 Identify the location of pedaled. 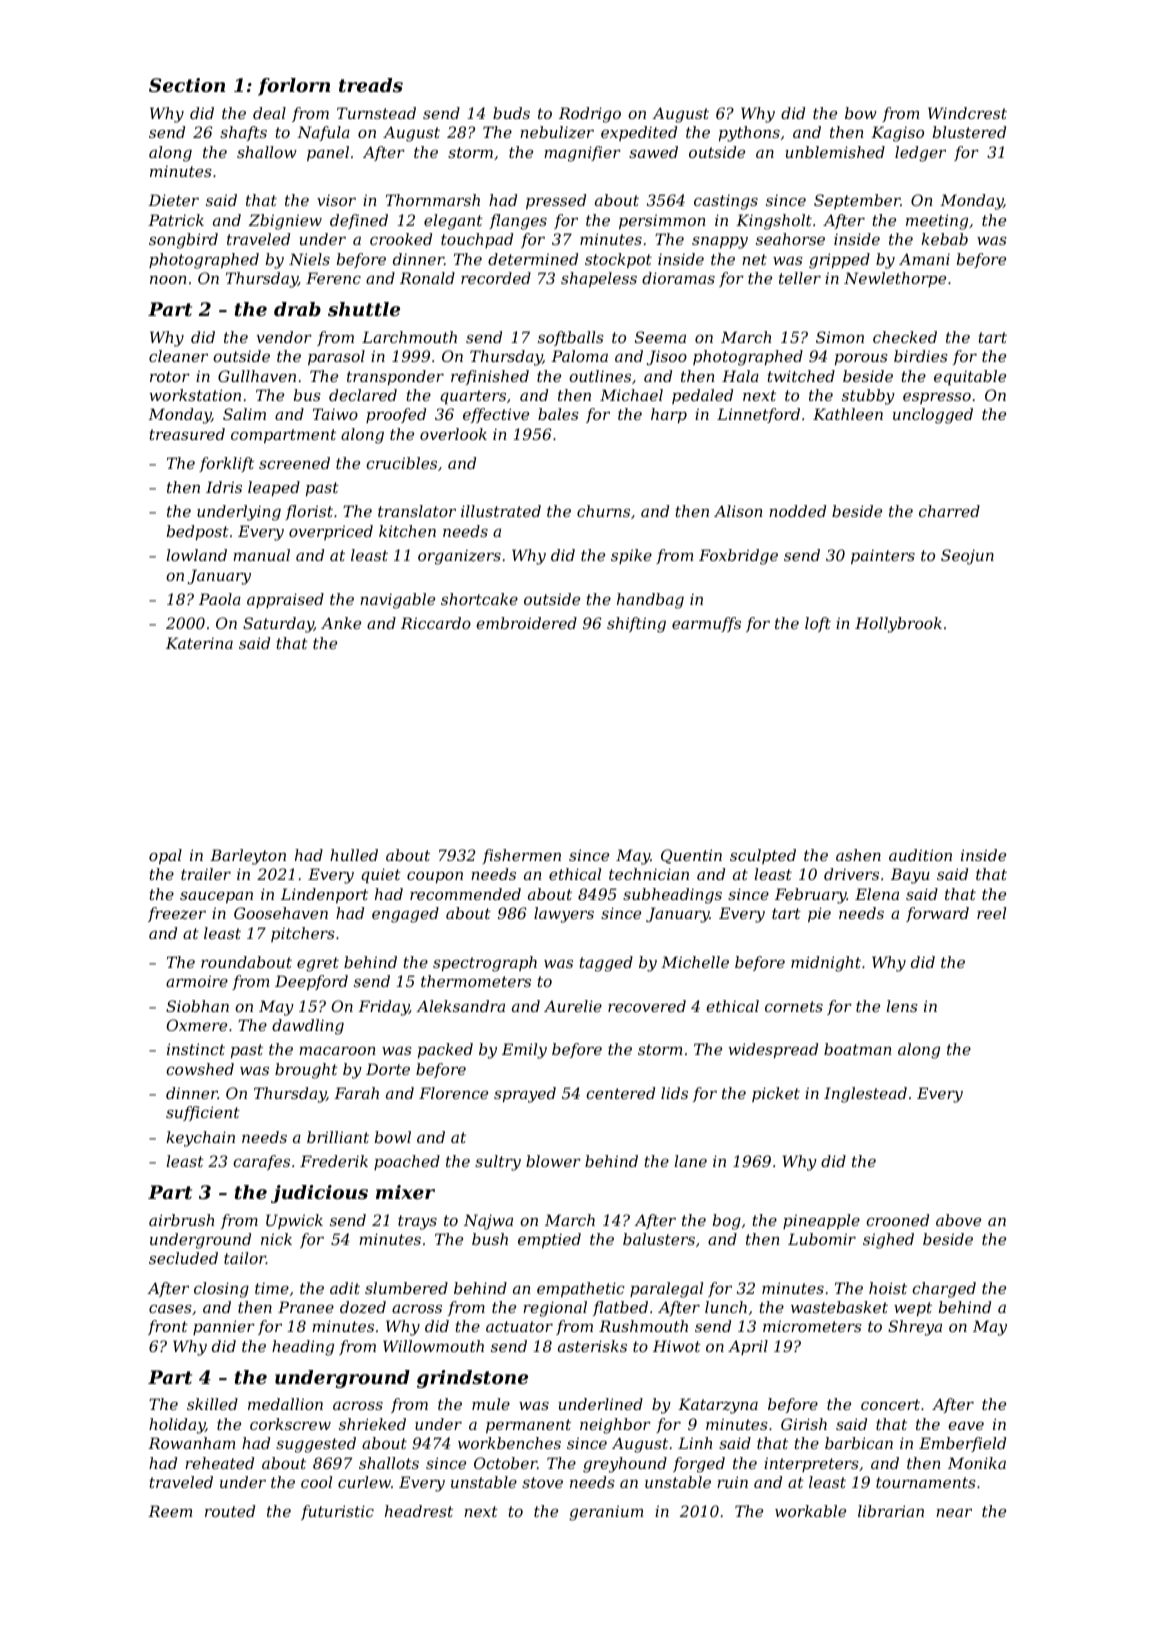
(702, 396).
